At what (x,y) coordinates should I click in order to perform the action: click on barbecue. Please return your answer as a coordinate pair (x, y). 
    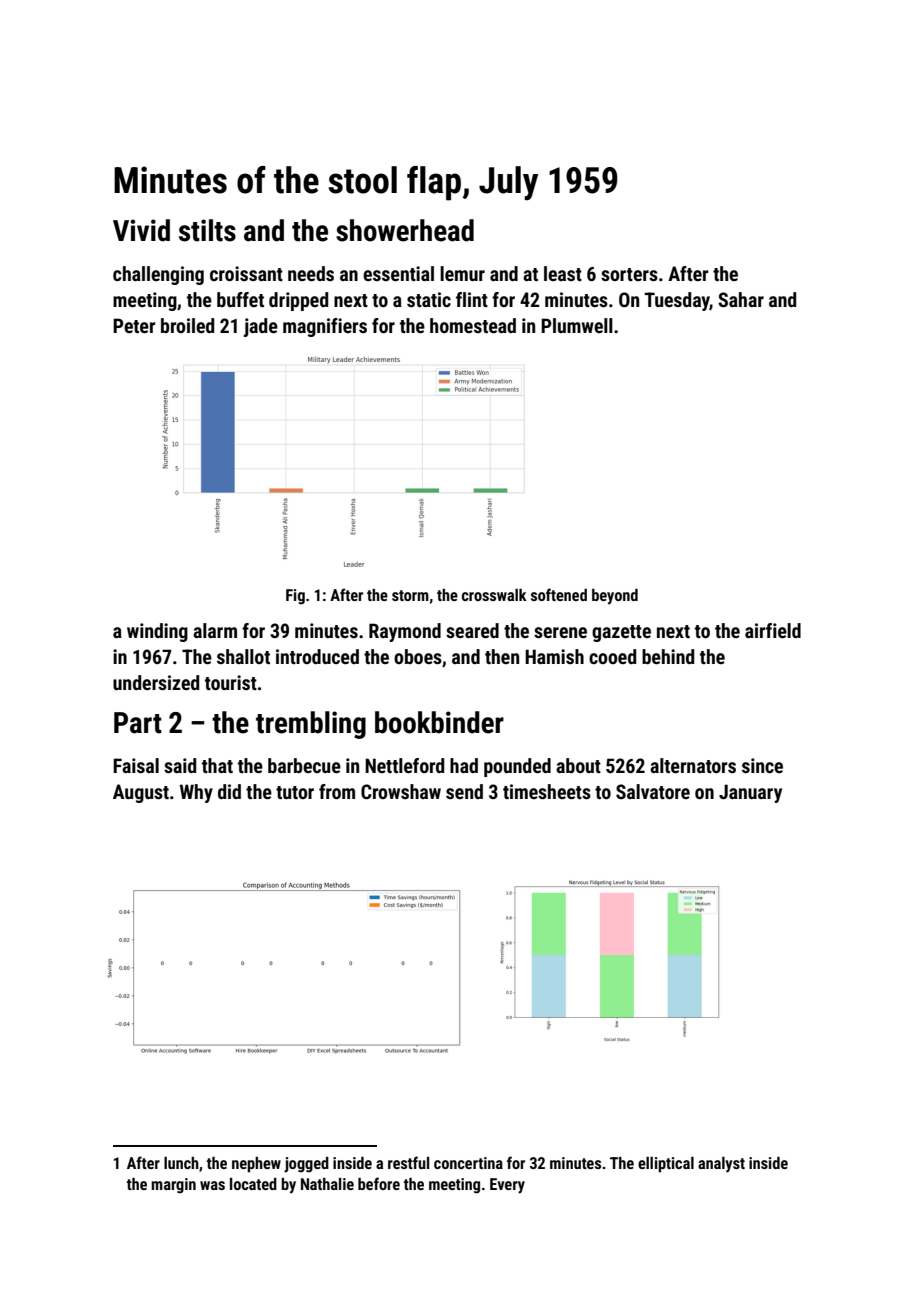
    Looking at the image, I should click on (304, 765).
